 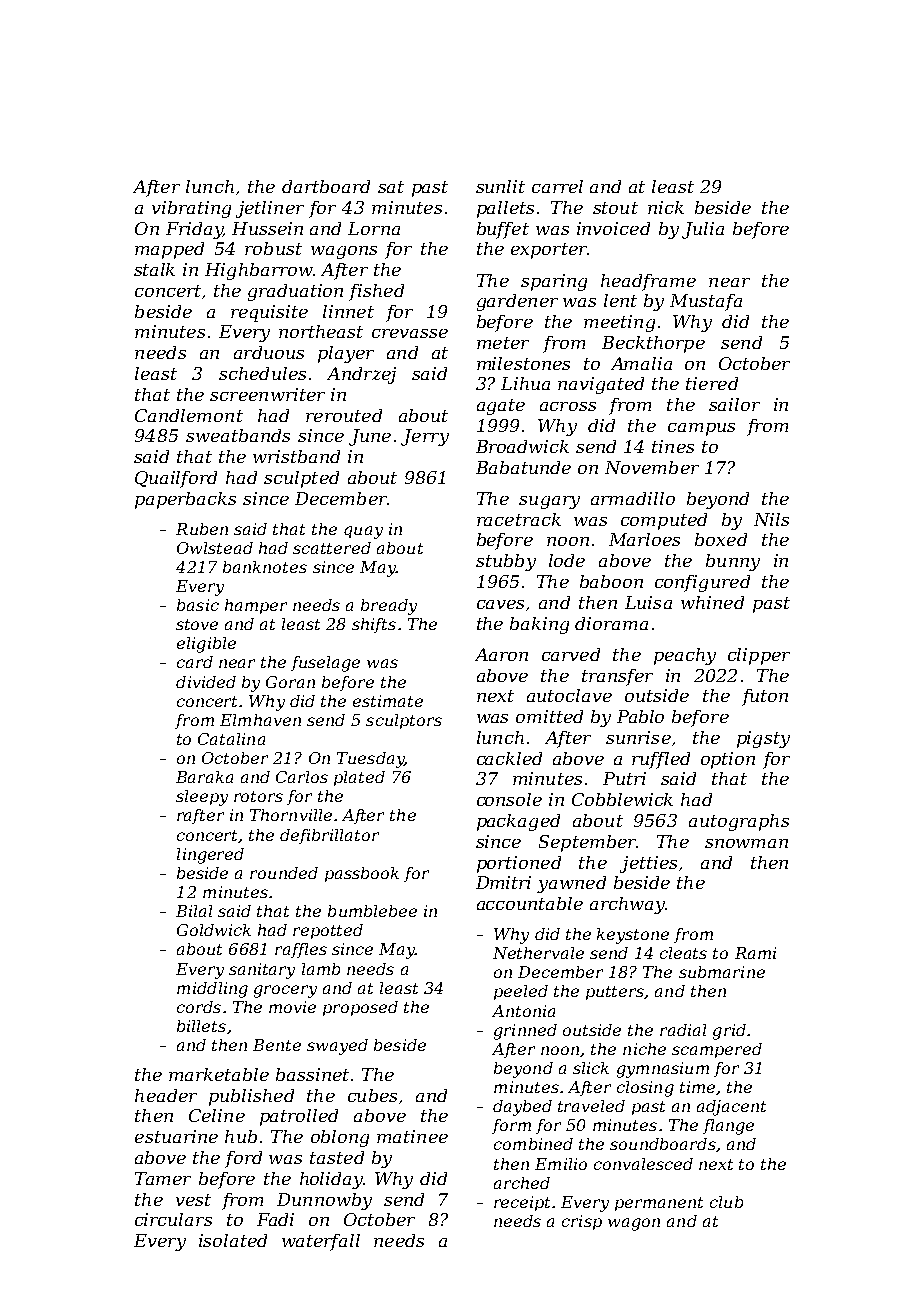 What do you see at coordinates (197, 624) in the screenshot?
I see `stove` at bounding box center [197, 624].
